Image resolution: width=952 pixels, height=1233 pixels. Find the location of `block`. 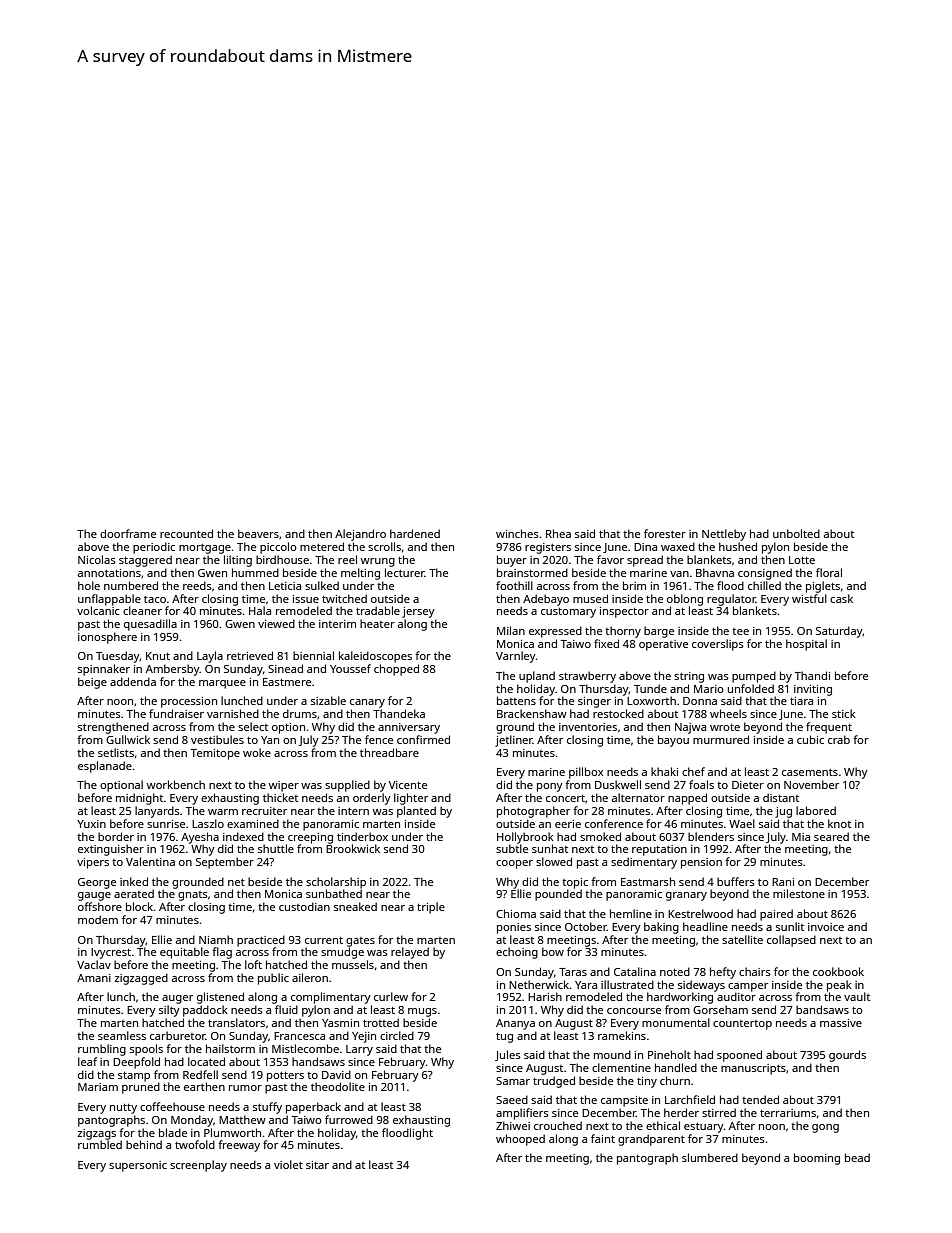

block is located at coordinates (140, 906).
